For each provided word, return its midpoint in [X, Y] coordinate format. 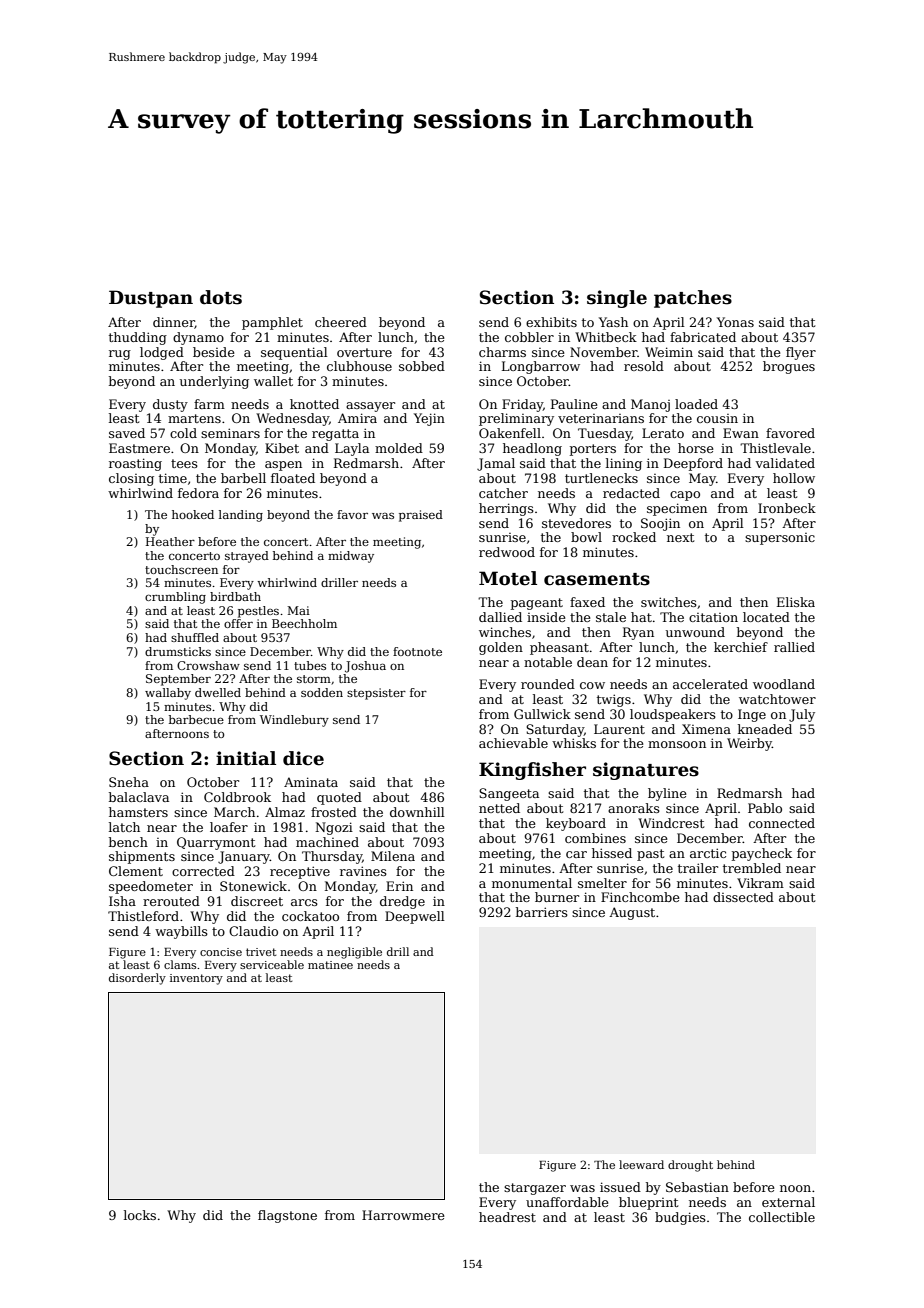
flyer [801, 353]
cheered [341, 322]
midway [351, 557]
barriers [542, 912]
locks [140, 1215]
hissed [612, 853]
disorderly [137, 979]
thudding [138, 338]
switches [669, 602]
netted [499, 808]
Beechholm [304, 623]
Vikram [760, 883]
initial [246, 758]
